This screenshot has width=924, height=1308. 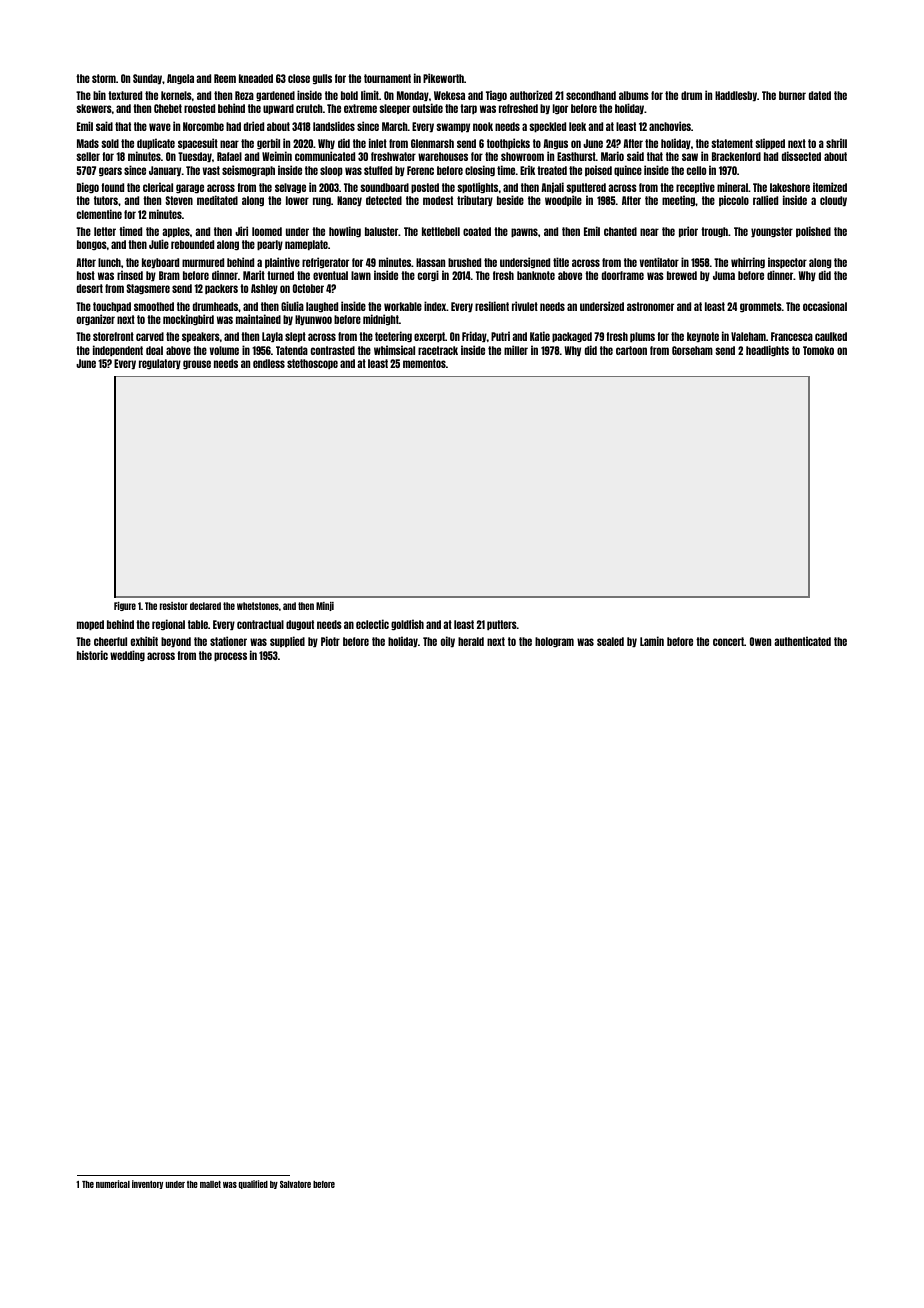 I want to click on Angela, so click(x=180, y=79).
